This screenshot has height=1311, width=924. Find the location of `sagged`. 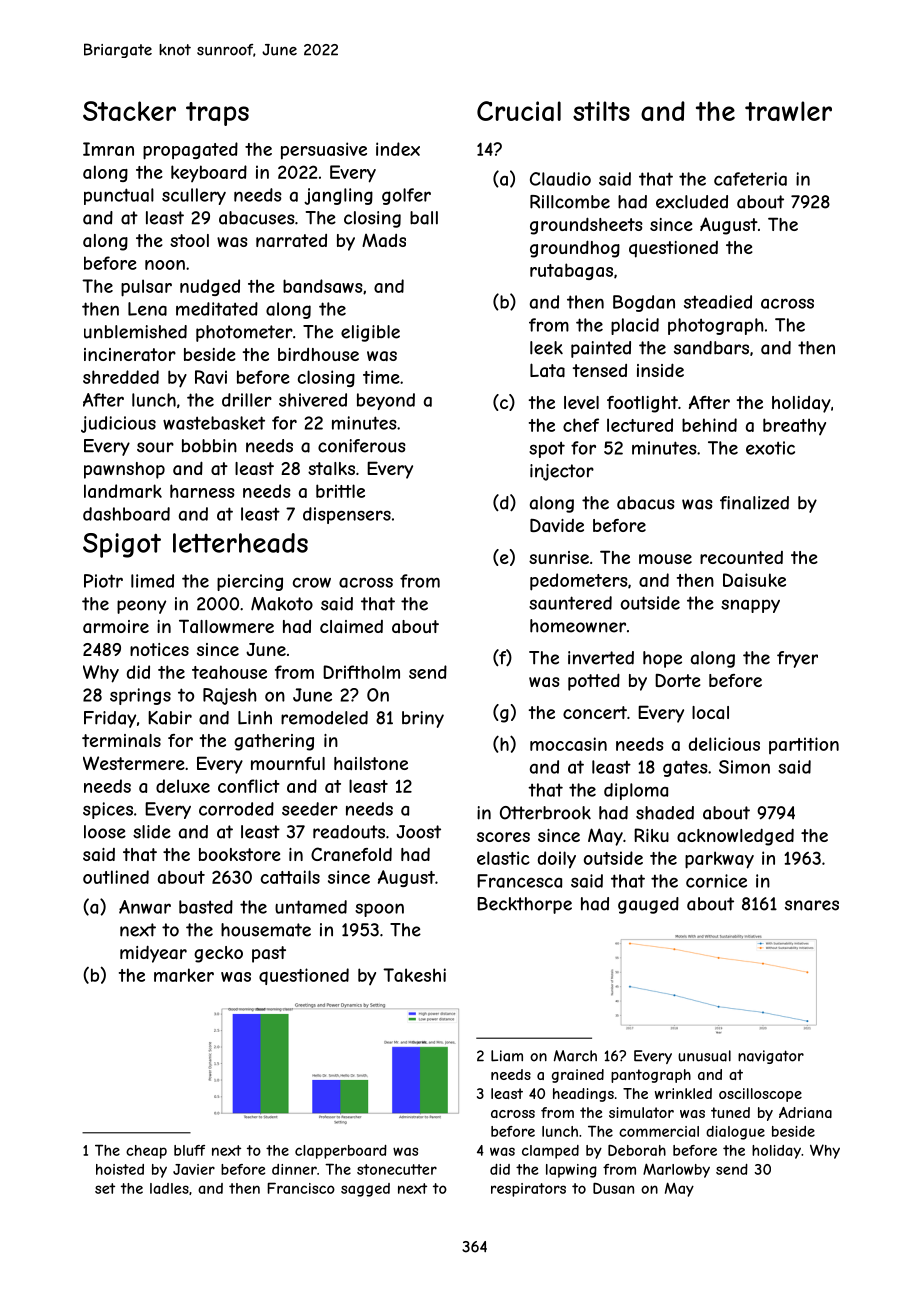

sagged is located at coordinates (365, 1190).
